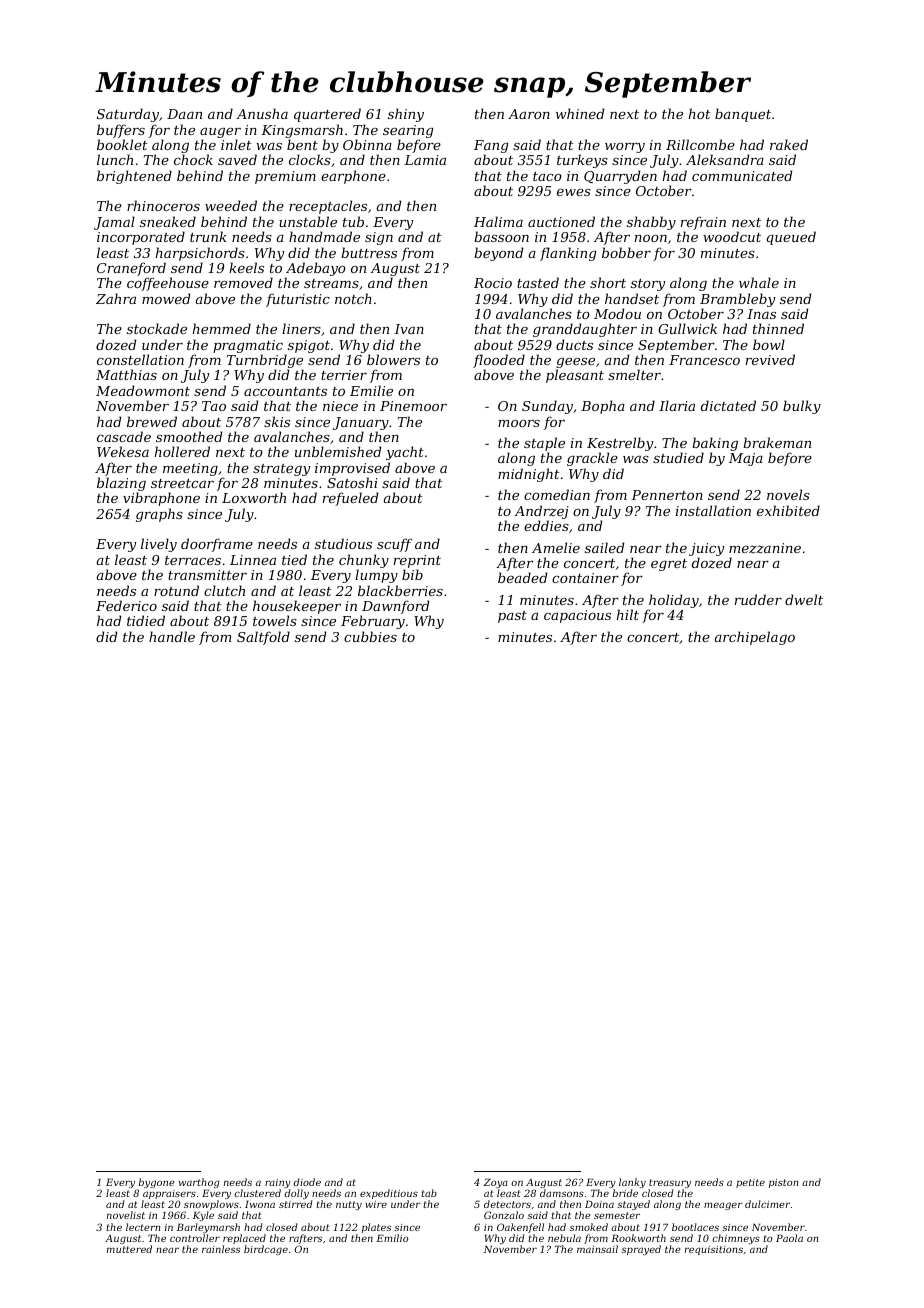 The width and height of the document is (924, 1308). Describe the element at coordinates (577, 616) in the document. I see `capacious` at that location.
